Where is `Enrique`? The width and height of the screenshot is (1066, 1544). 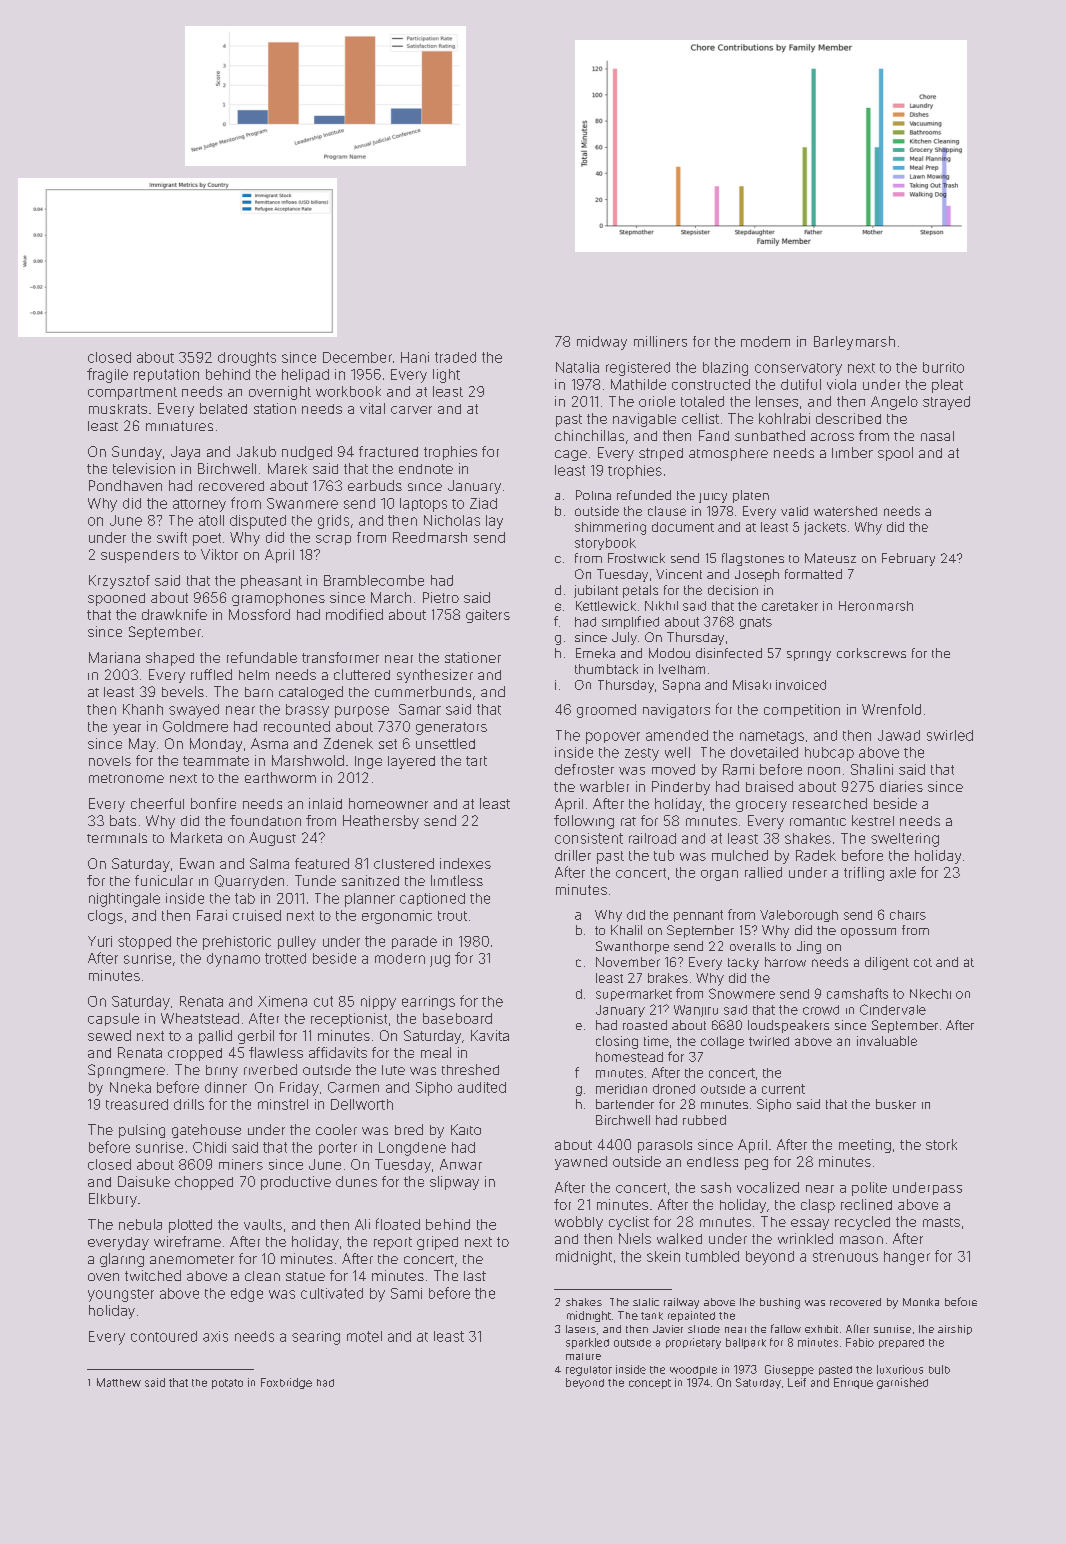 Enrique is located at coordinates (853, 1383).
